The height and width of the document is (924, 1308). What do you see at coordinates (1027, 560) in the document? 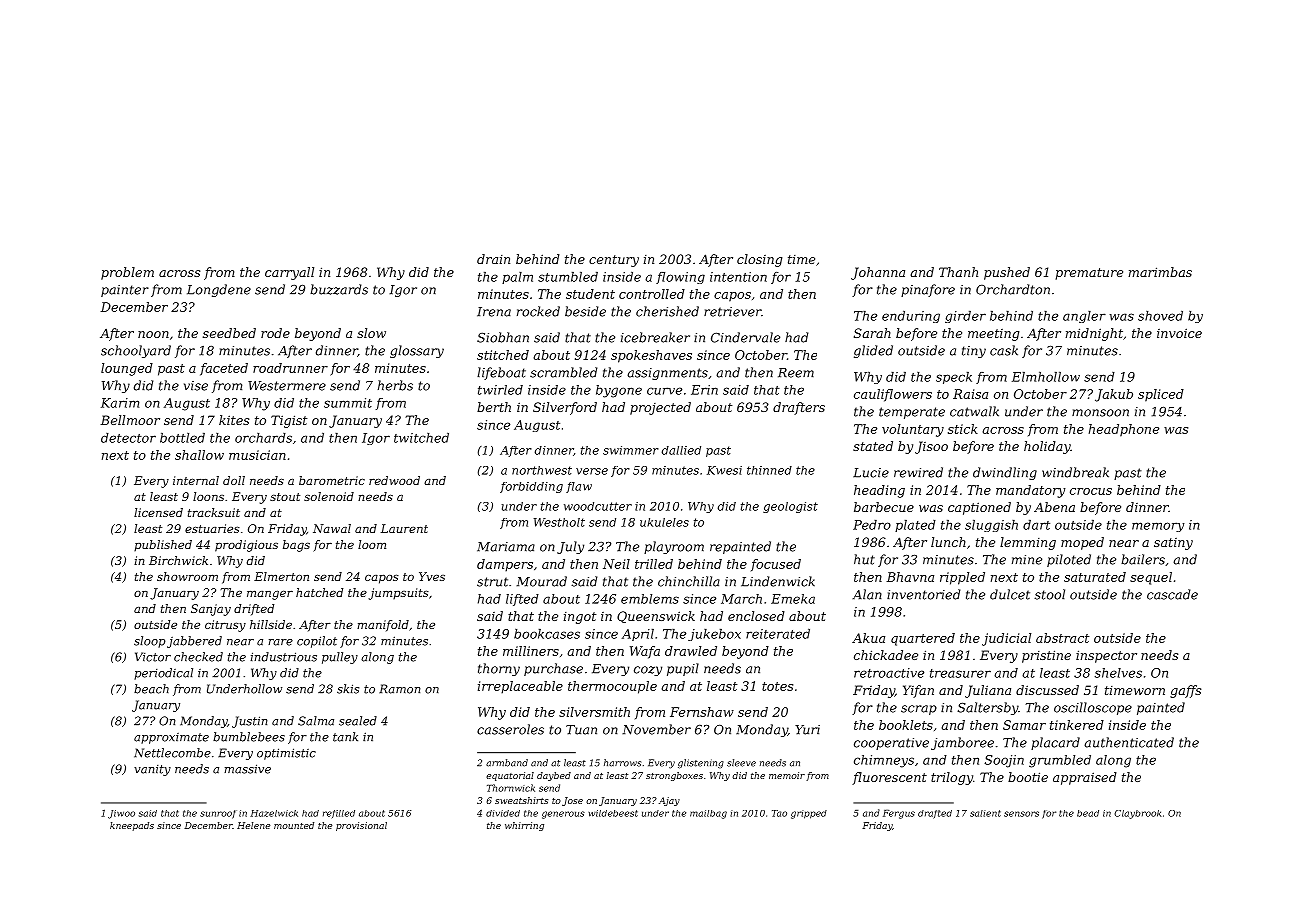
I see `mine` at bounding box center [1027, 560].
